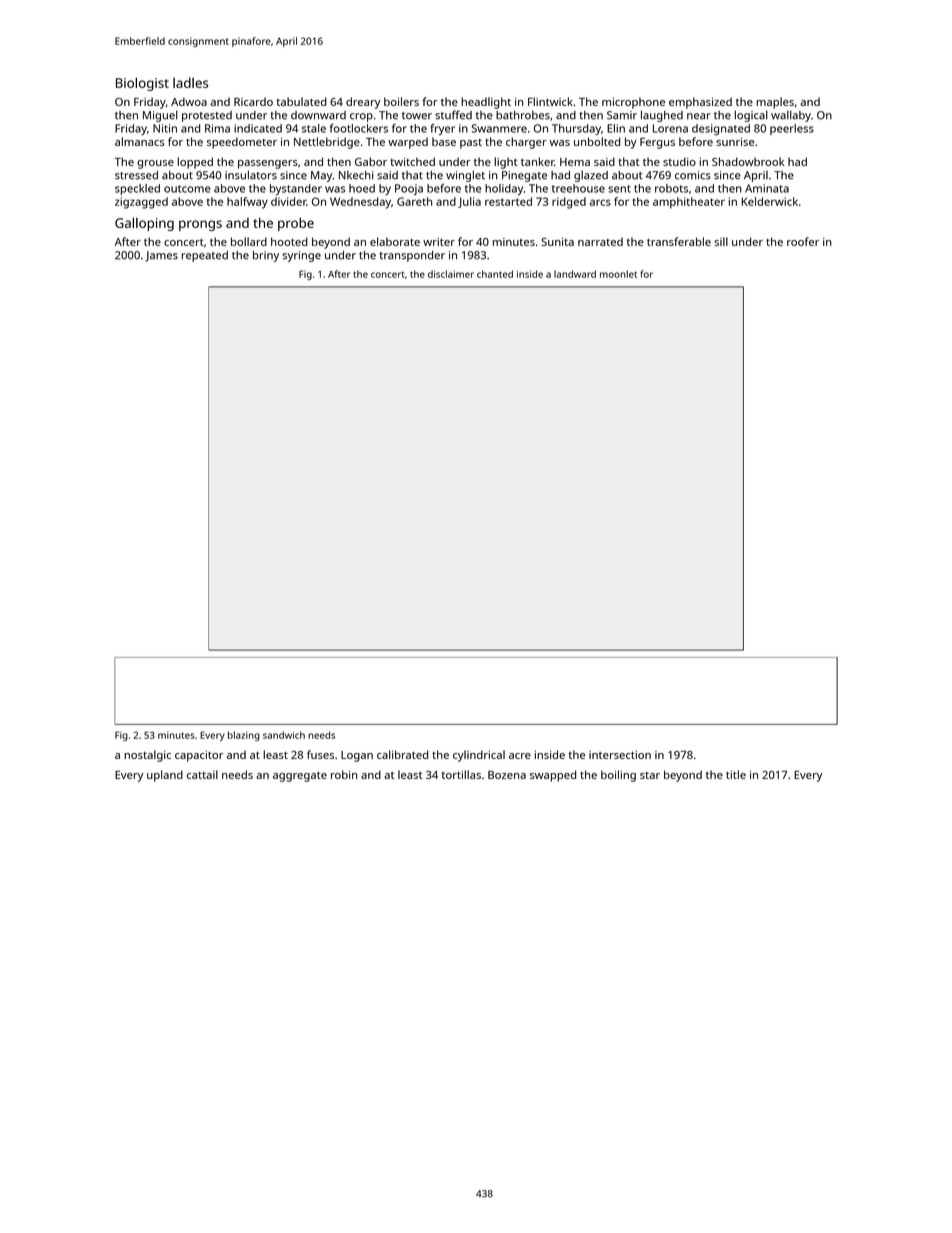 This page has height=1233, width=952. Describe the element at coordinates (803, 241) in the page. I see `roofer` at that location.
